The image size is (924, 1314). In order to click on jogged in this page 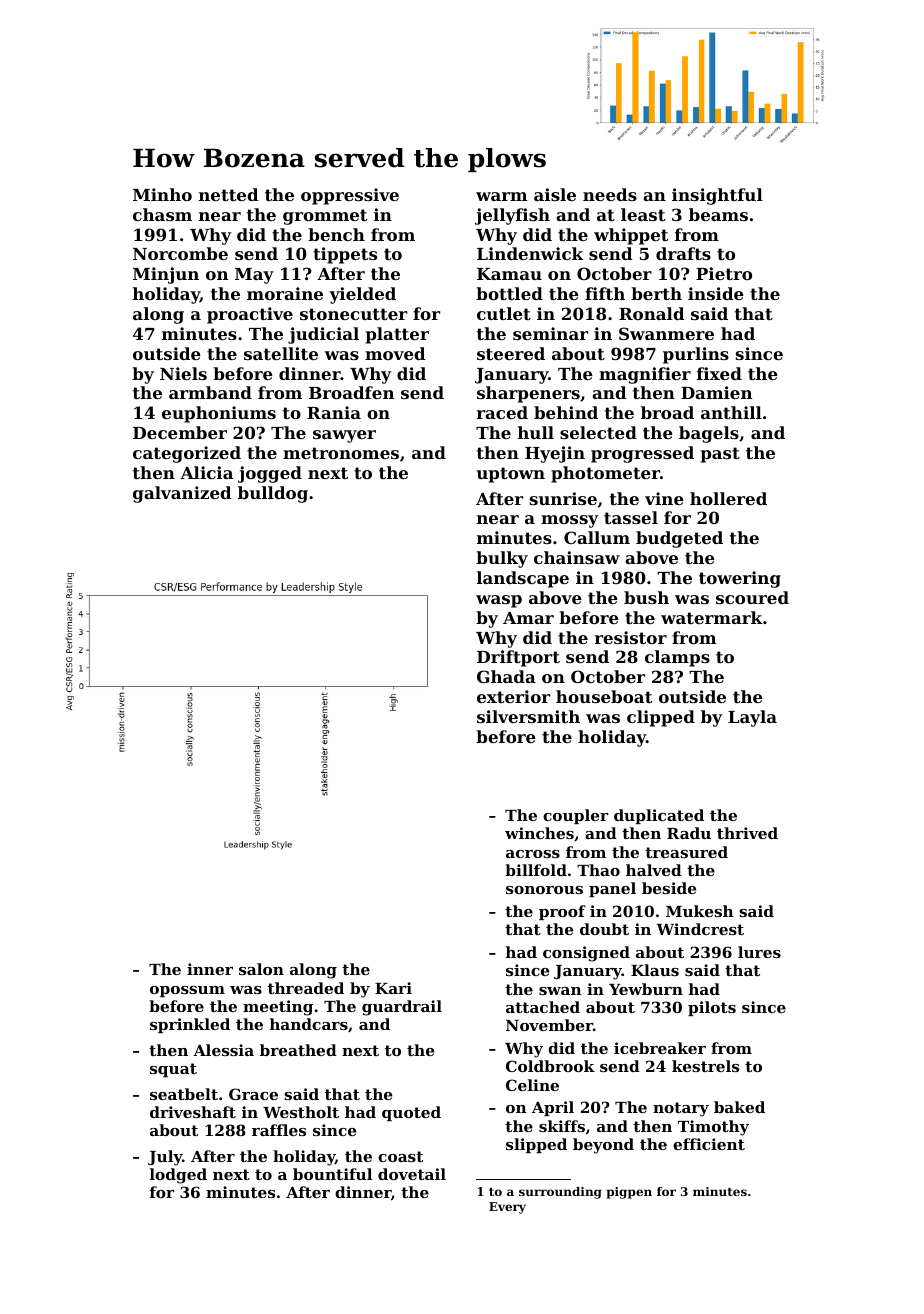, I will do `click(270, 474)`.
